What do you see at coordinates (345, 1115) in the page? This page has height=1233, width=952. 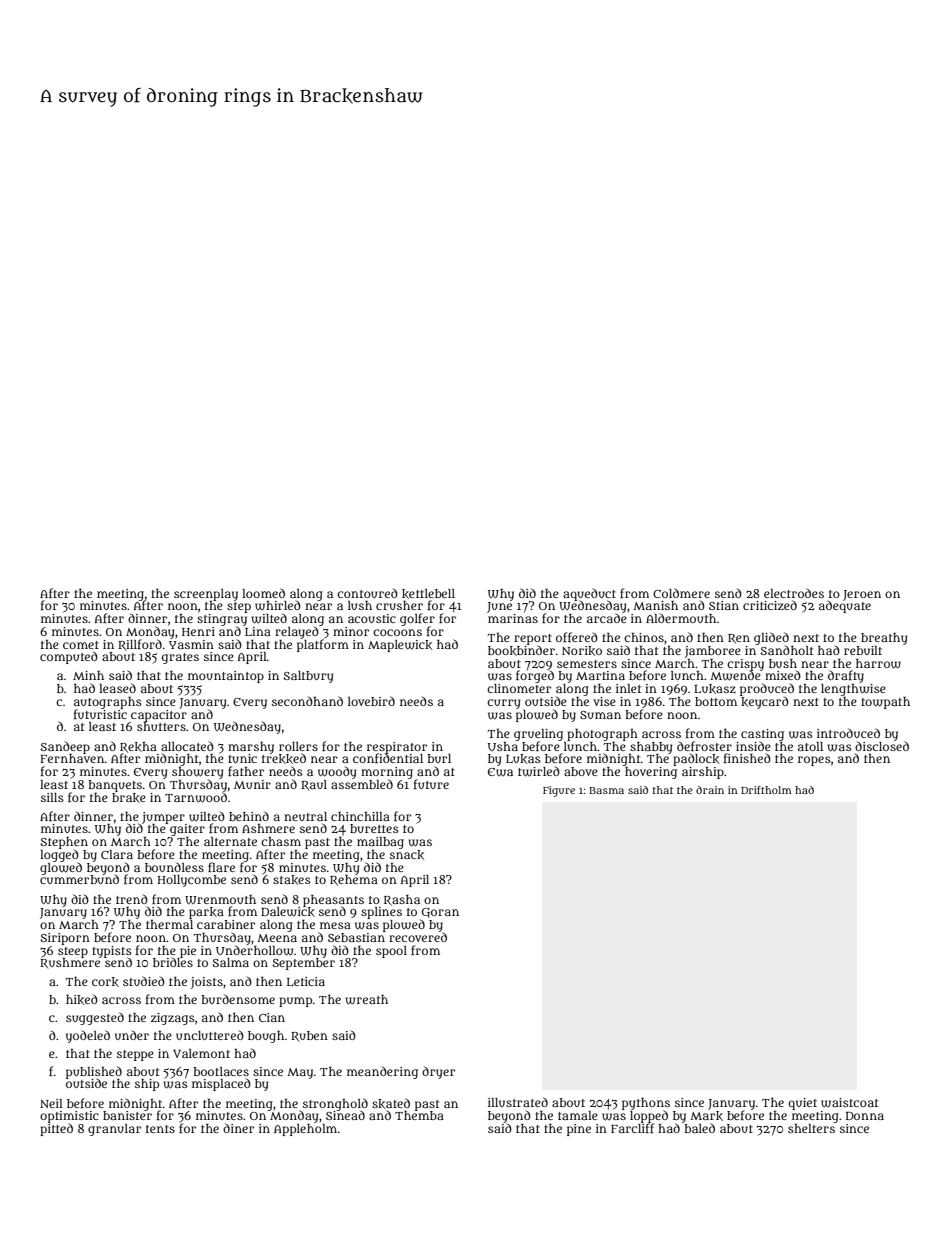 I see `Sinead` at bounding box center [345, 1115].
